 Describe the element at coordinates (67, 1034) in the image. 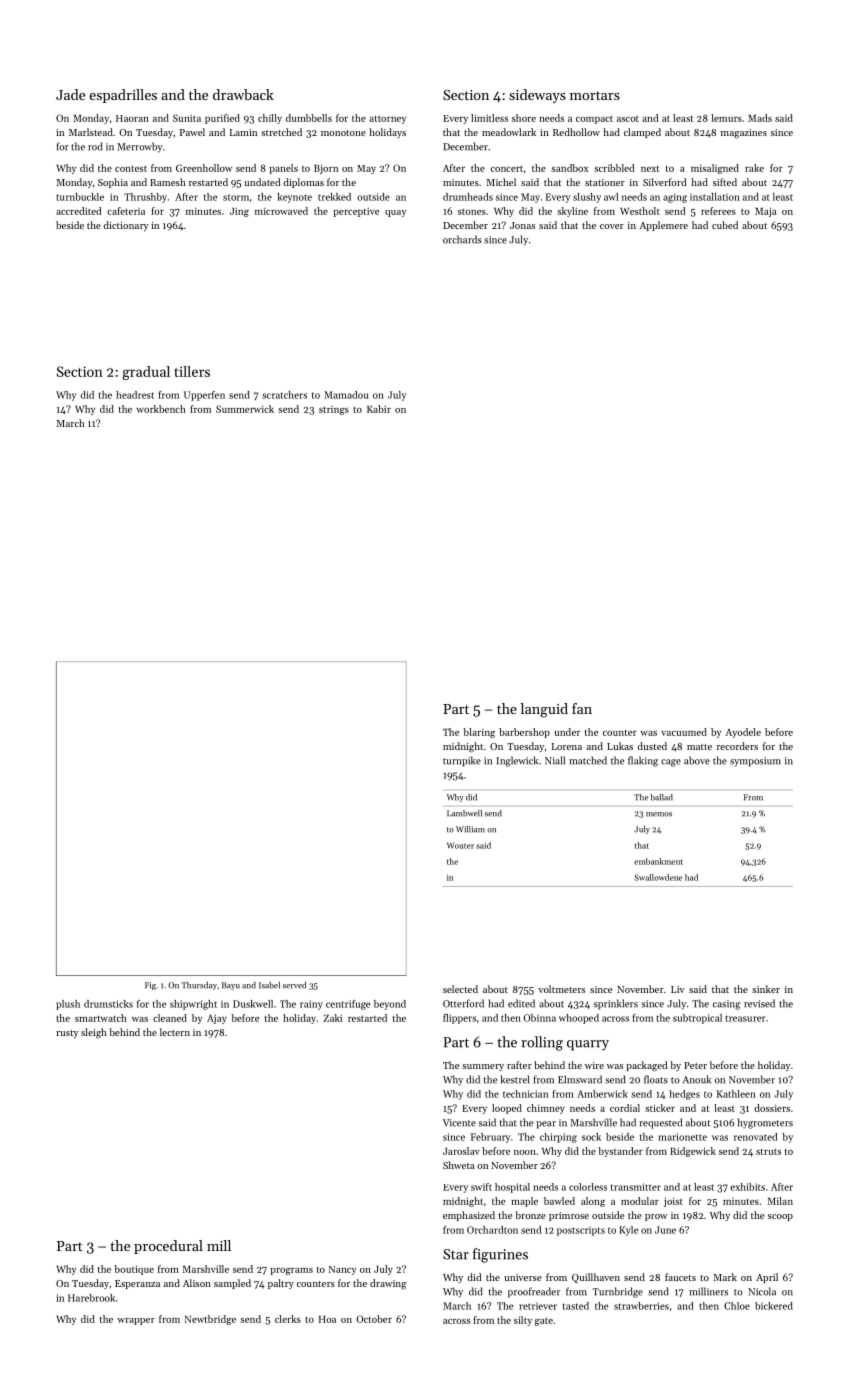

I see `rusty` at that location.
